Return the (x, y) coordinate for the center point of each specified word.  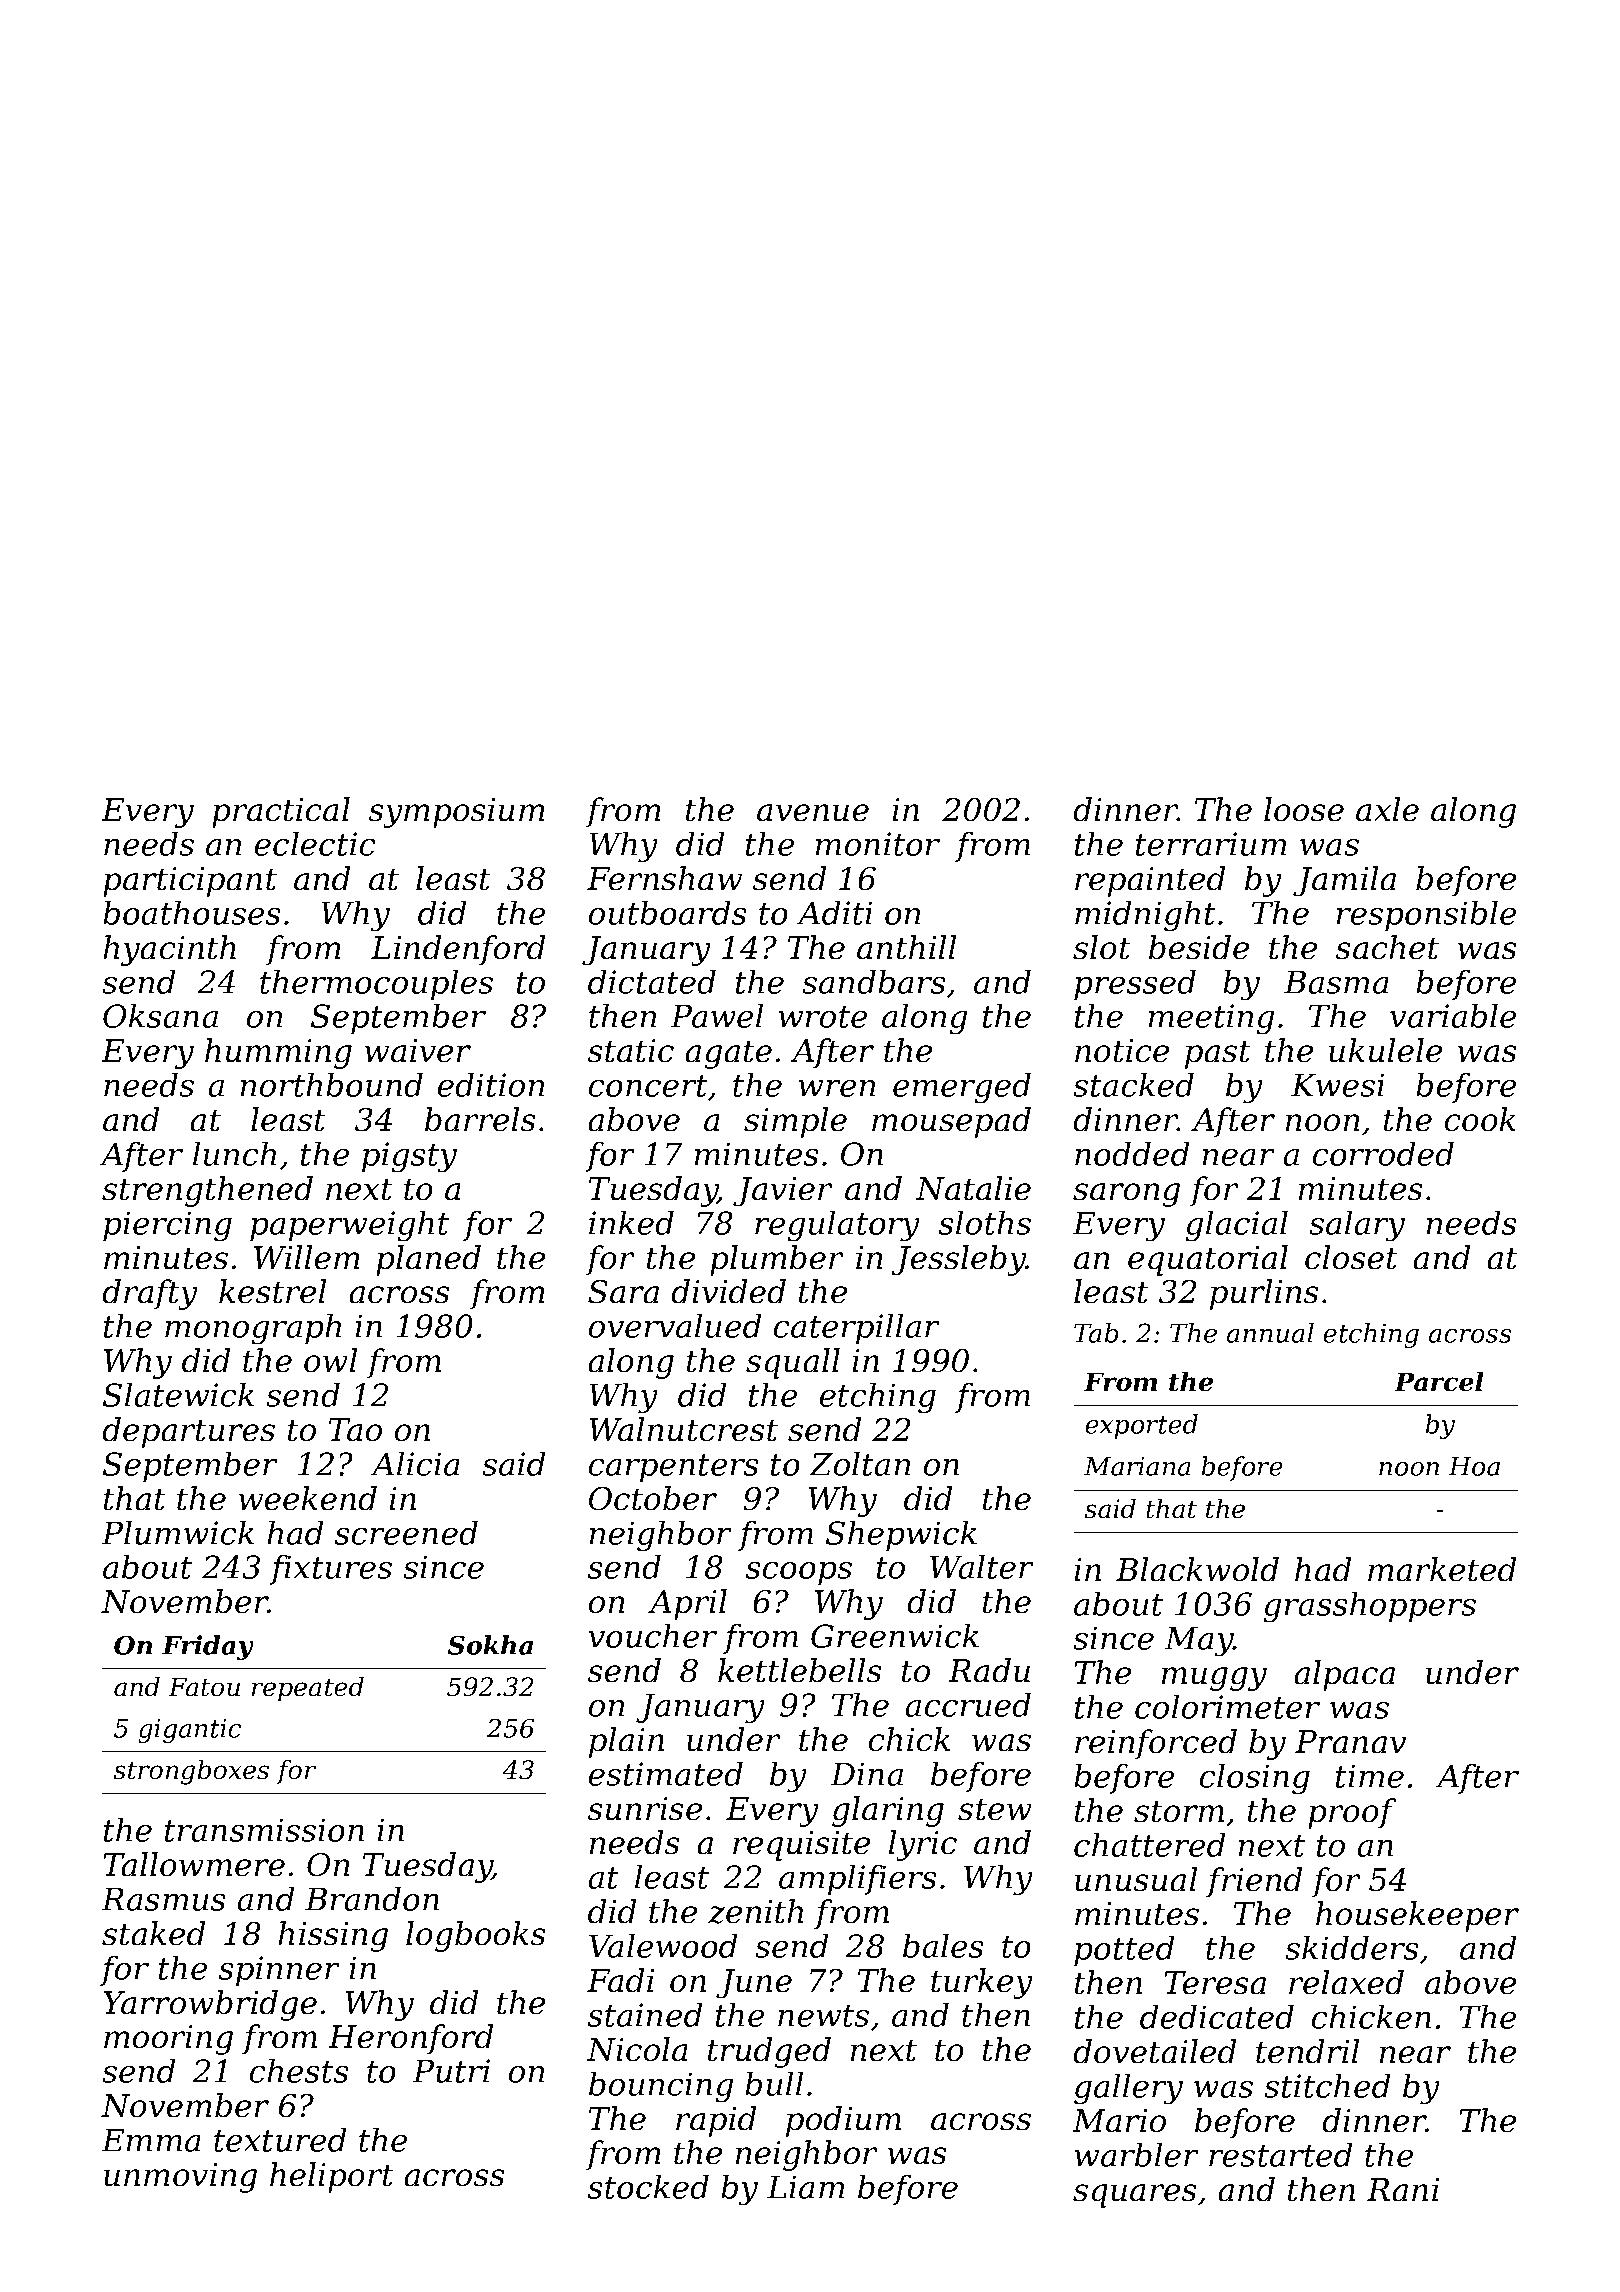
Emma (151, 2140)
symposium (457, 813)
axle (1387, 809)
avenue (813, 813)
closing (1255, 1779)
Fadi (620, 1980)
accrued (968, 1704)
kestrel (272, 1291)
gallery (1128, 2089)
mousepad (951, 1122)
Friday (208, 1647)
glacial (1237, 1226)
